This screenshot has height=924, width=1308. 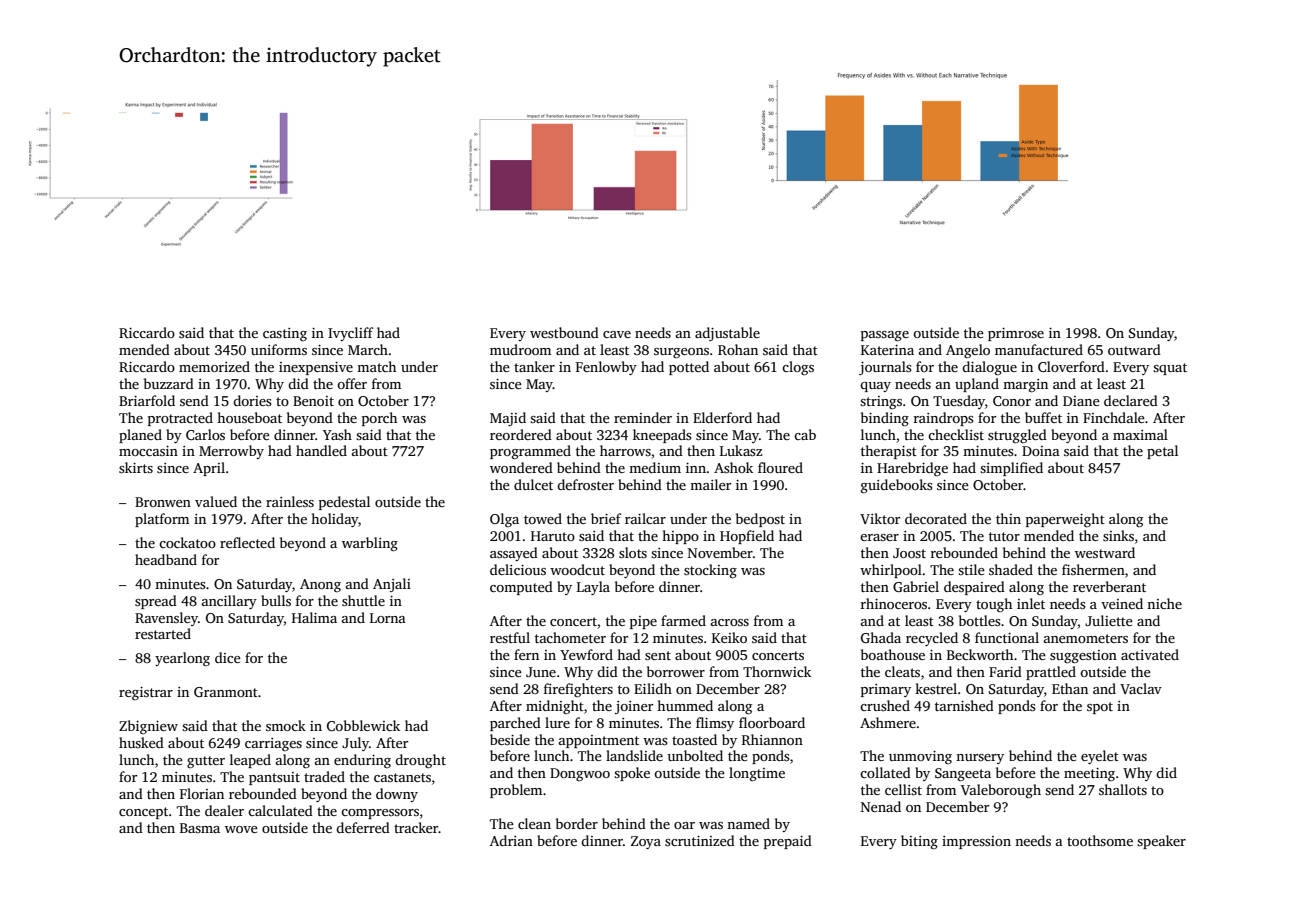 I want to click on cockatoo, so click(x=187, y=542).
